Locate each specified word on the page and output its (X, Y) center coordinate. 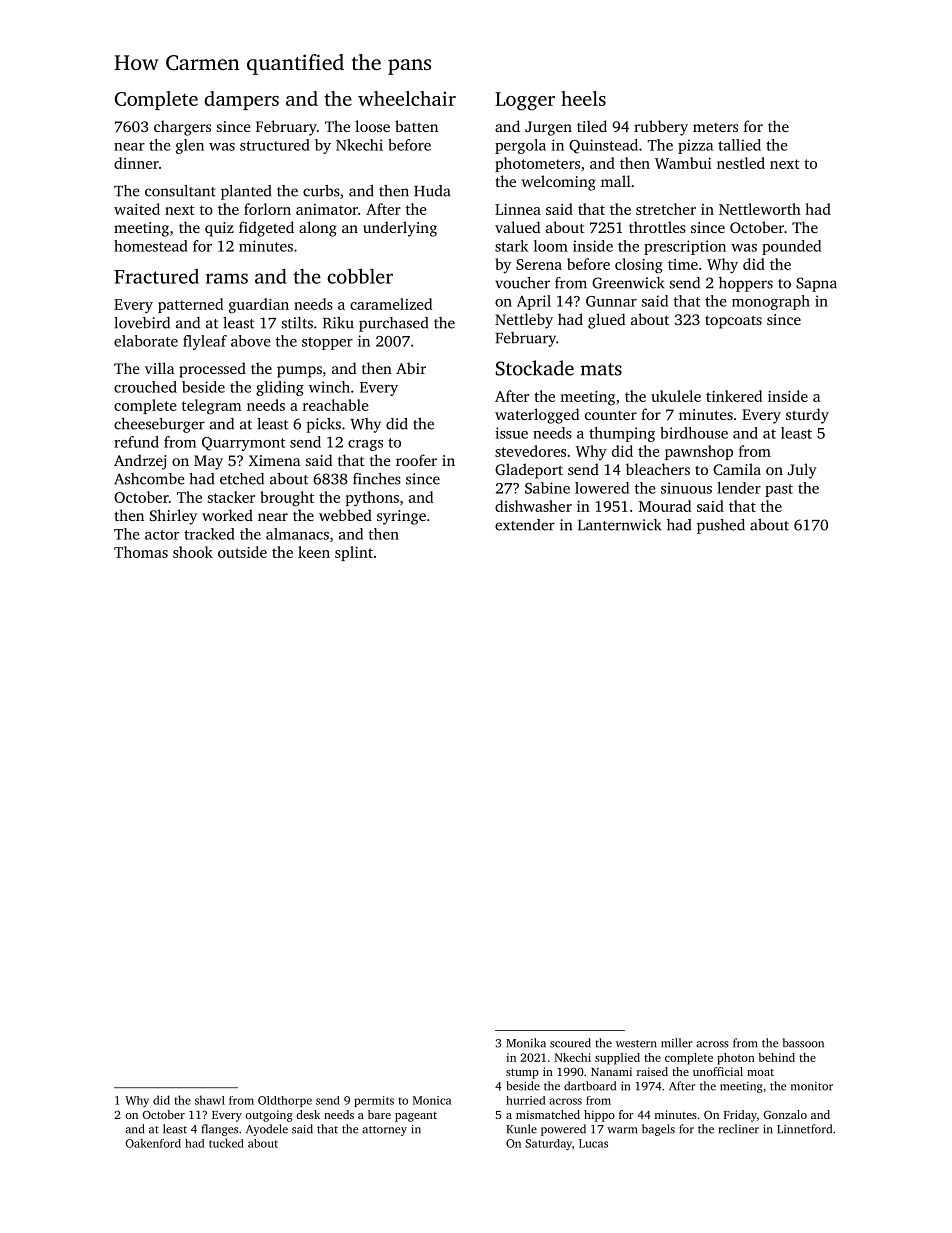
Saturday (548, 1144)
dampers (241, 100)
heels (583, 98)
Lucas (593, 1143)
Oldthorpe (285, 1101)
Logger (525, 101)
